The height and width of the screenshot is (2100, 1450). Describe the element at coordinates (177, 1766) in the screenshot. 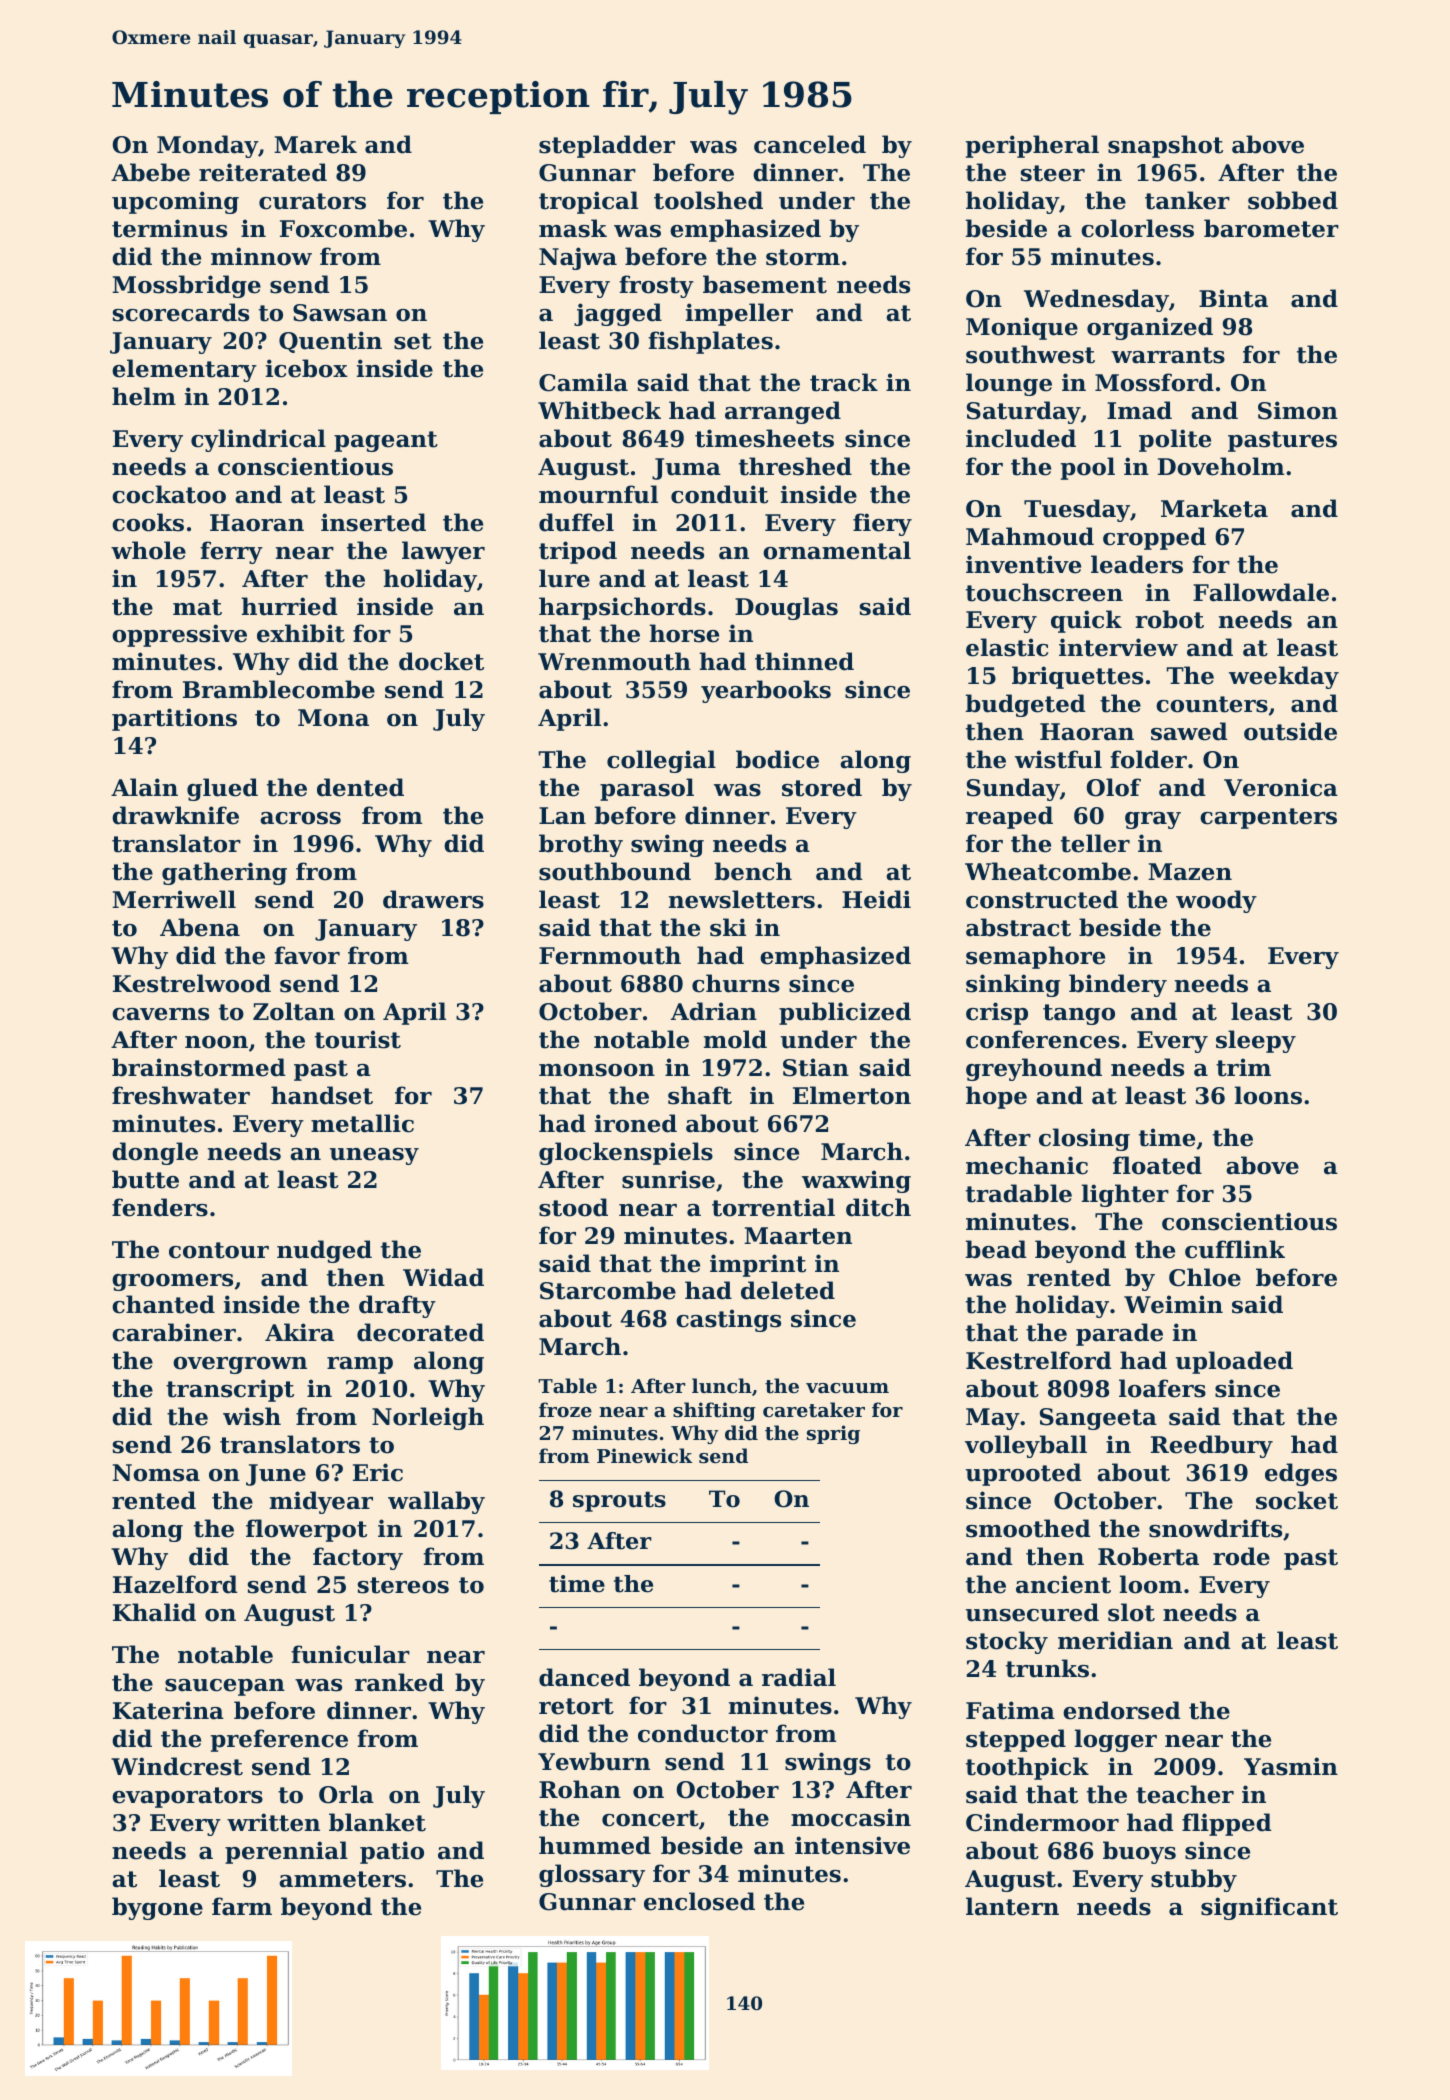

I see `Windcrest` at that location.
